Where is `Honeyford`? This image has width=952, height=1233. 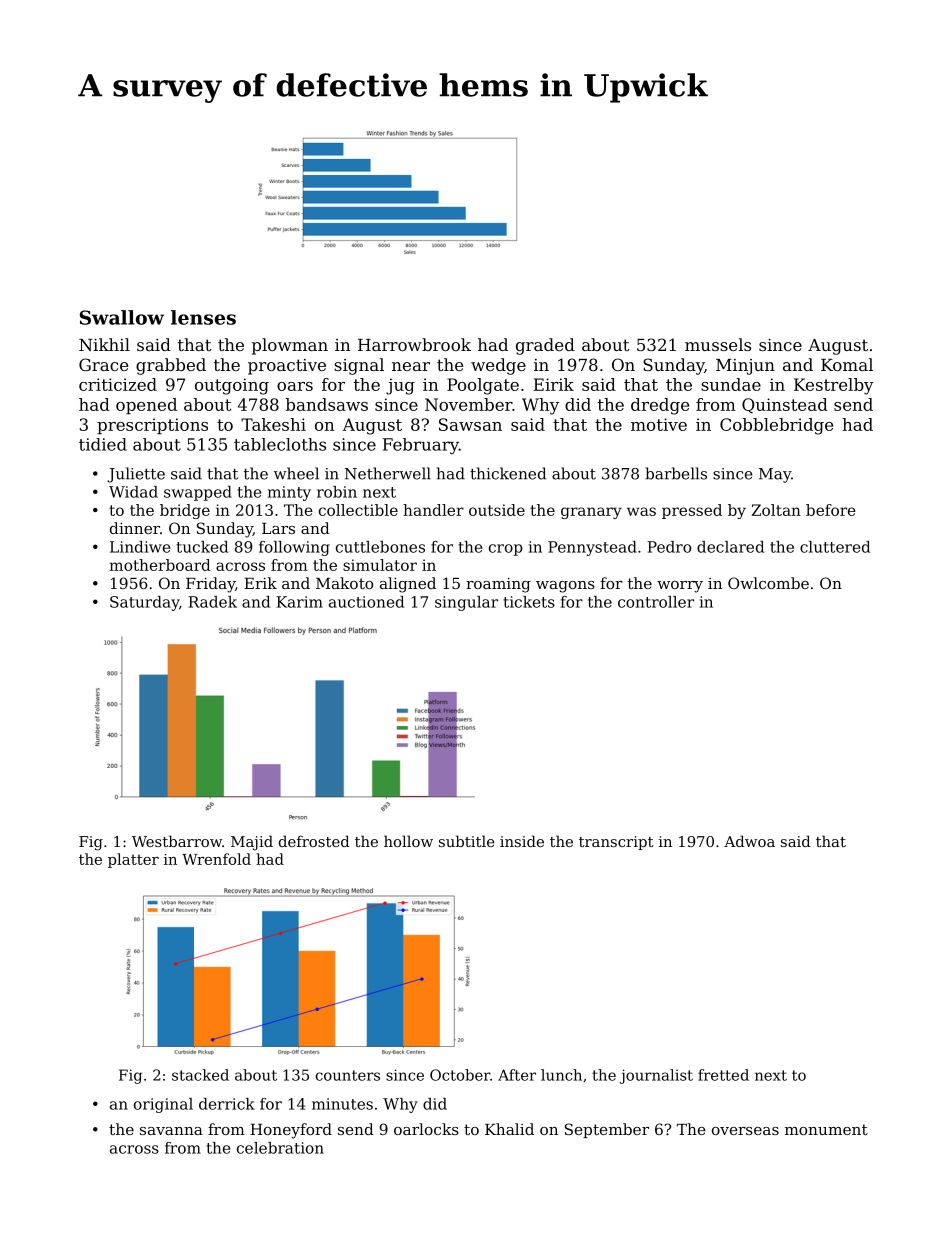
Honeyford is located at coordinates (291, 1131).
